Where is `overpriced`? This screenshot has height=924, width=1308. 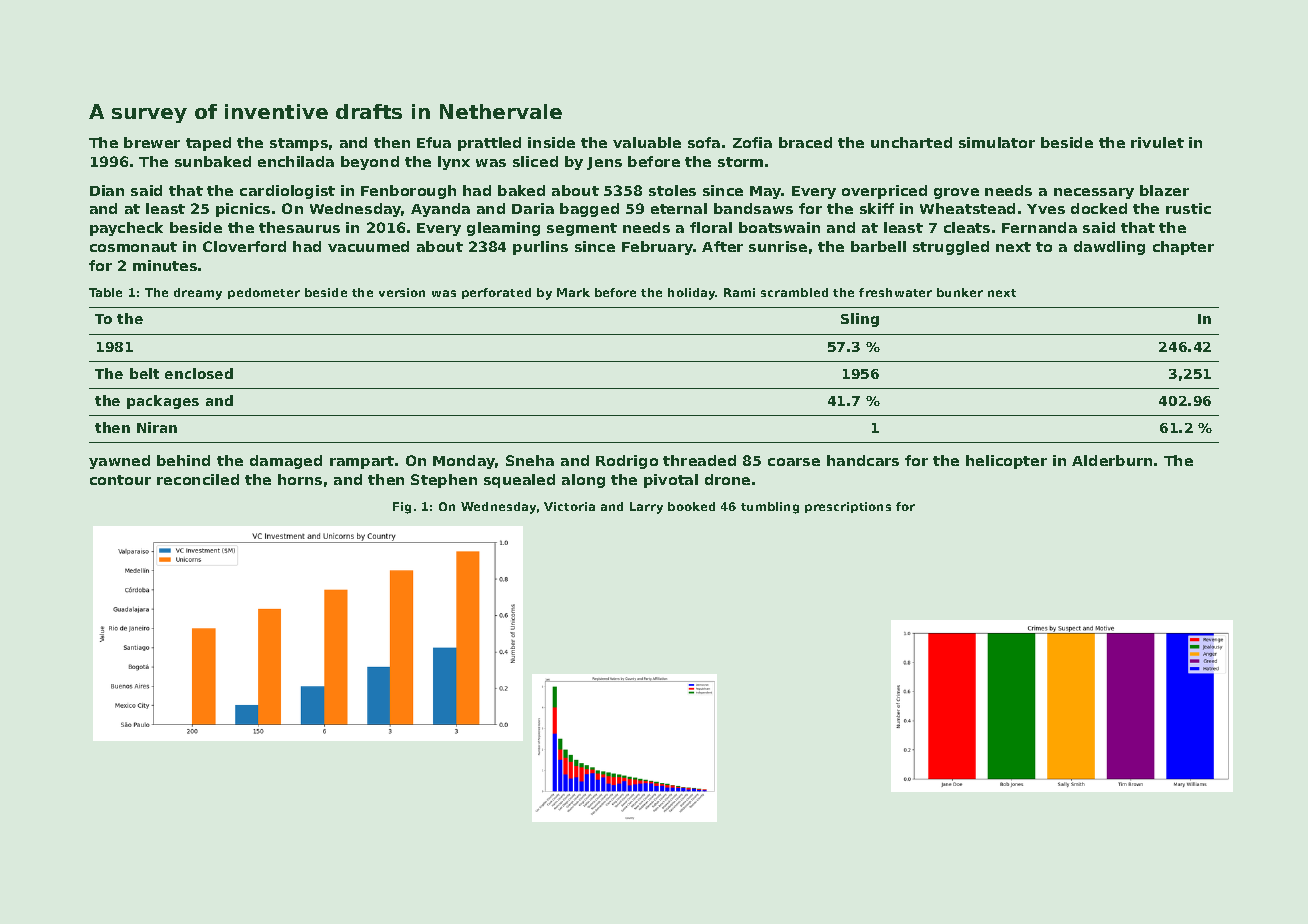 overpriced is located at coordinates (884, 192).
